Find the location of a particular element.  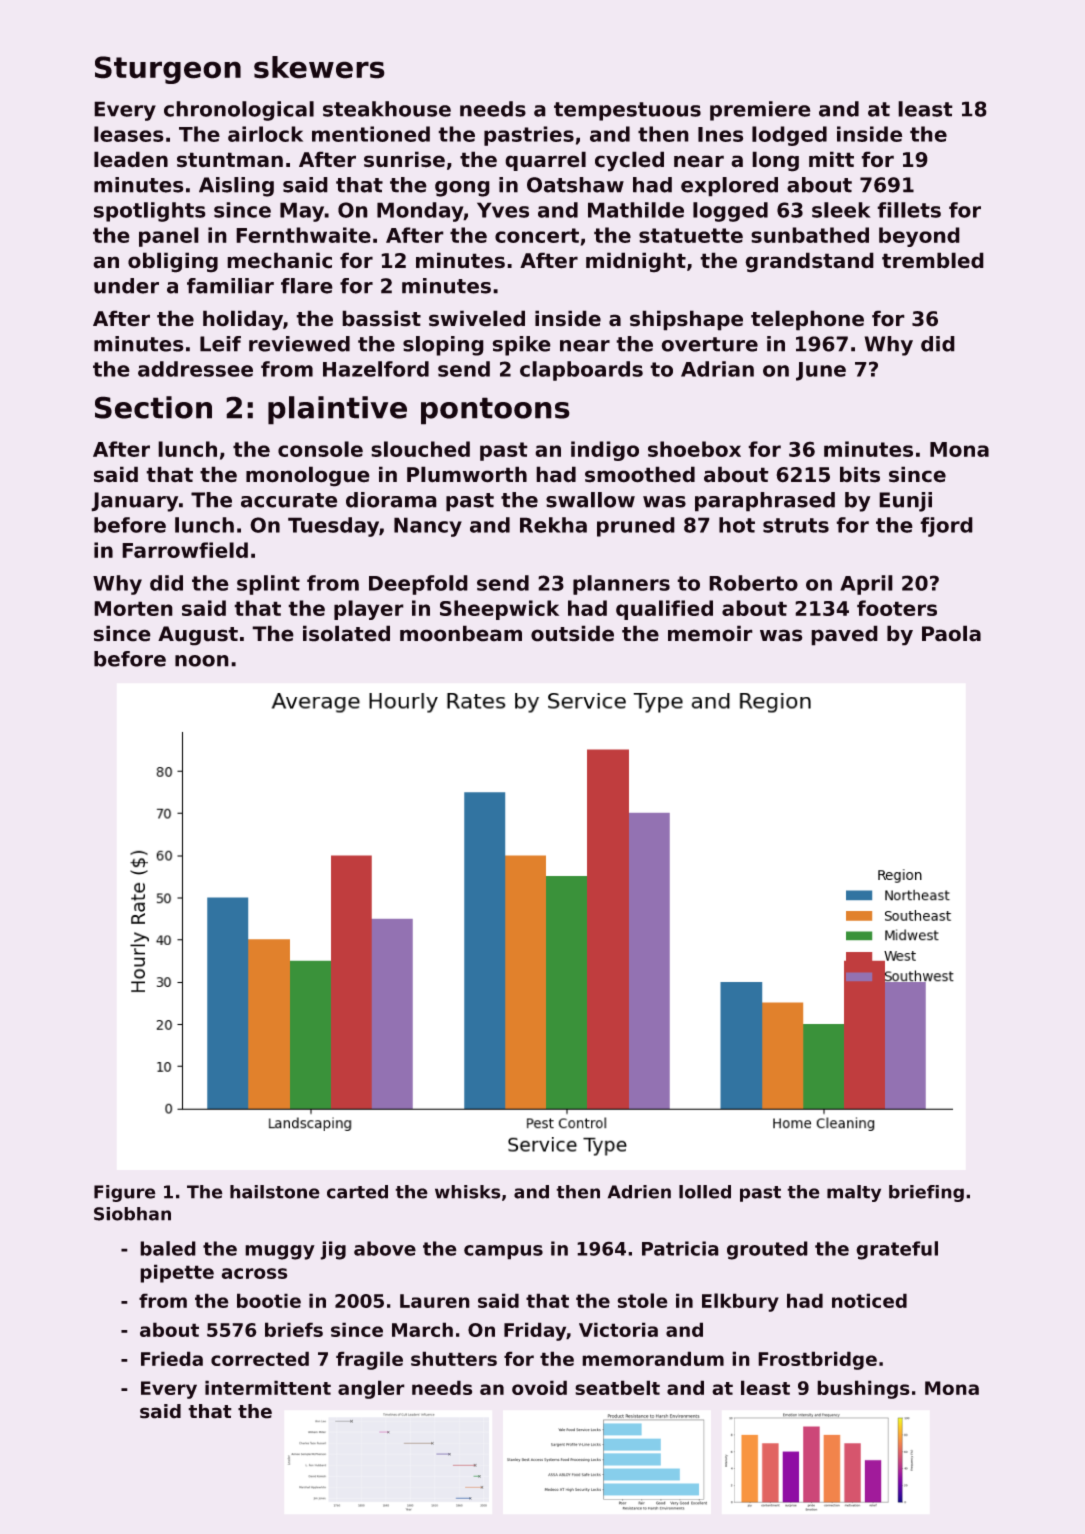

outside is located at coordinates (572, 633).
